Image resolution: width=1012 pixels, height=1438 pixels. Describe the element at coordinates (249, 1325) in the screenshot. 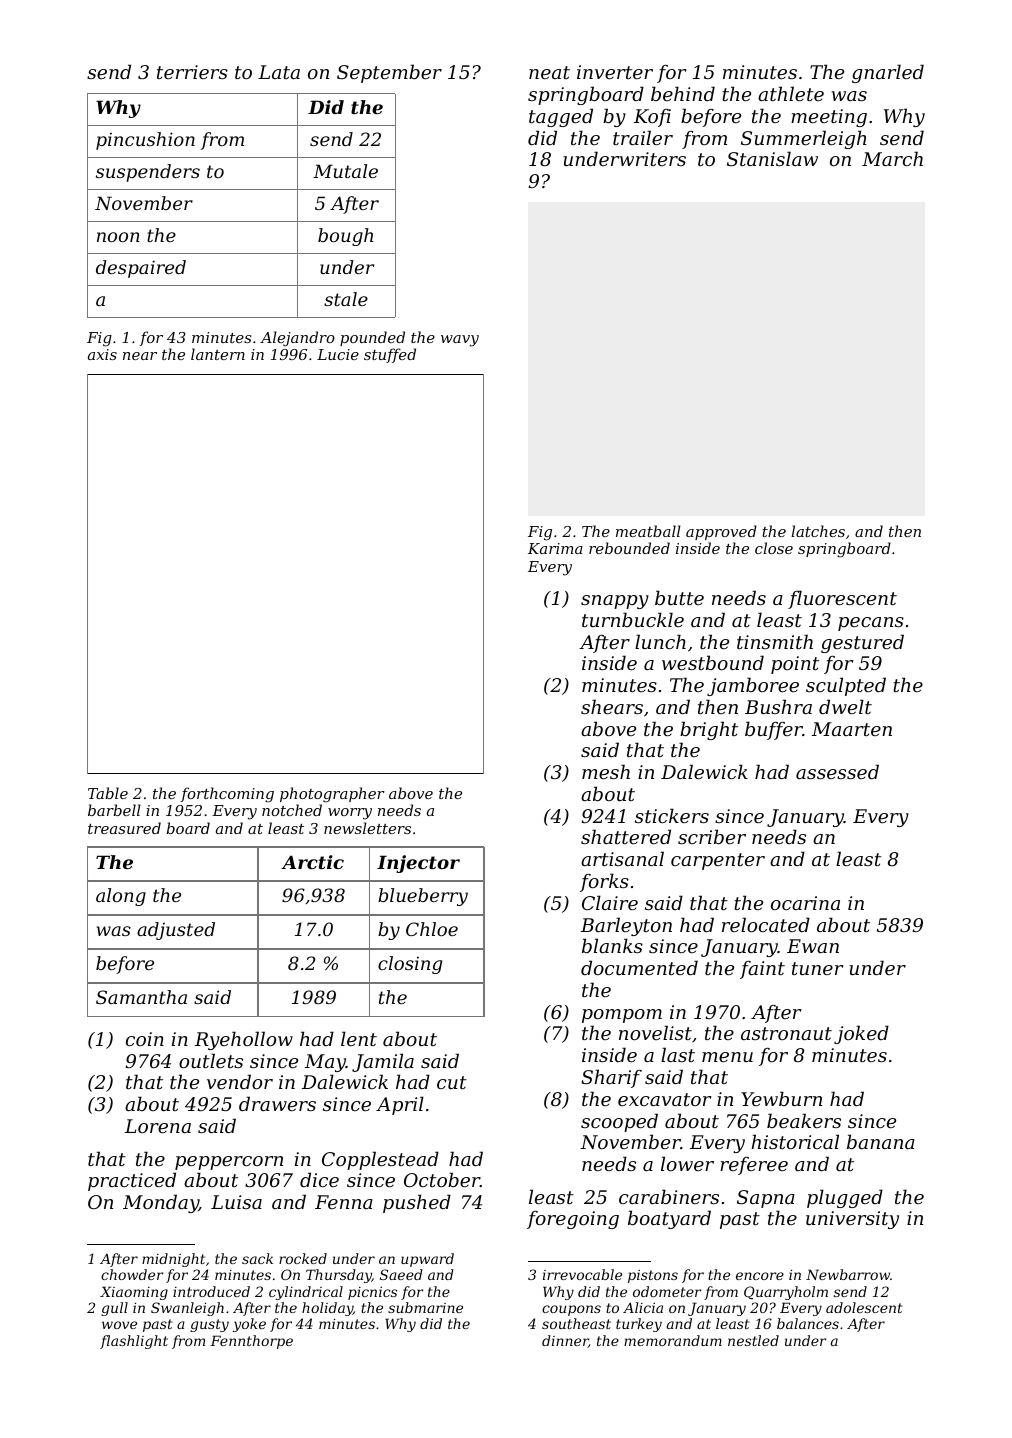

I see `yoke` at that location.
